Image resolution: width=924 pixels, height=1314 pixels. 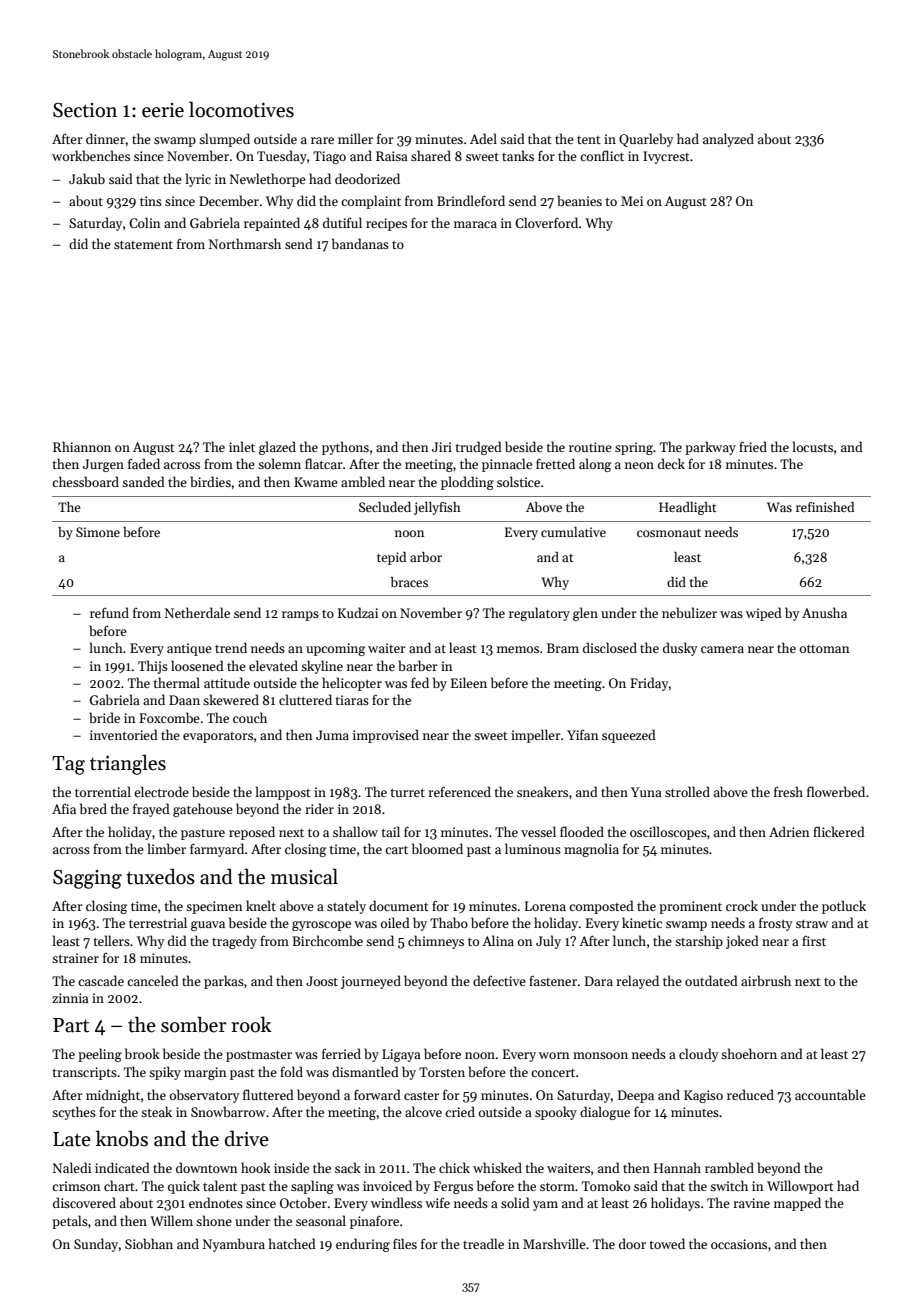 I want to click on trudged, so click(x=478, y=448).
